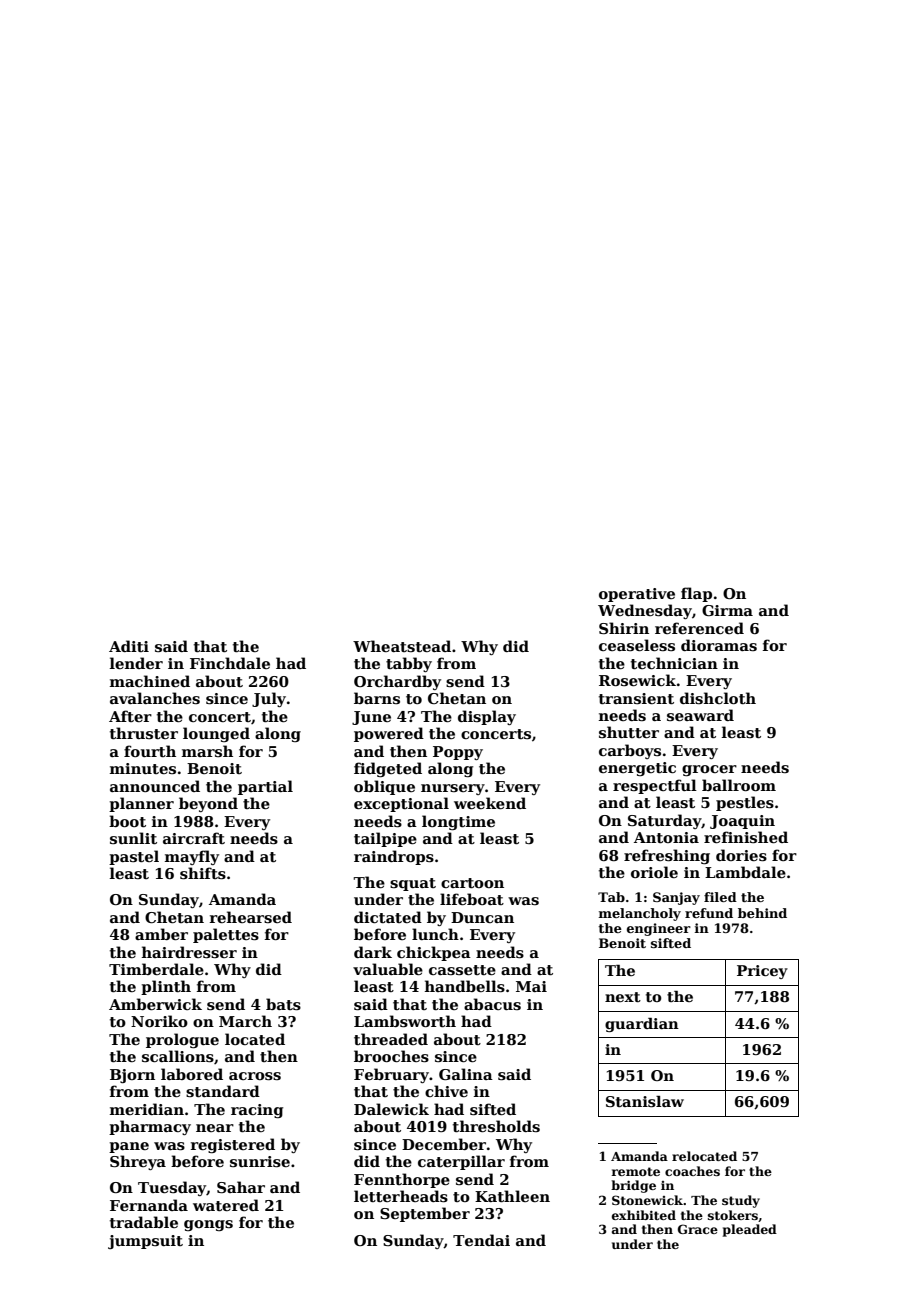  Describe the element at coordinates (719, 645) in the document. I see `dioramas` at that location.
